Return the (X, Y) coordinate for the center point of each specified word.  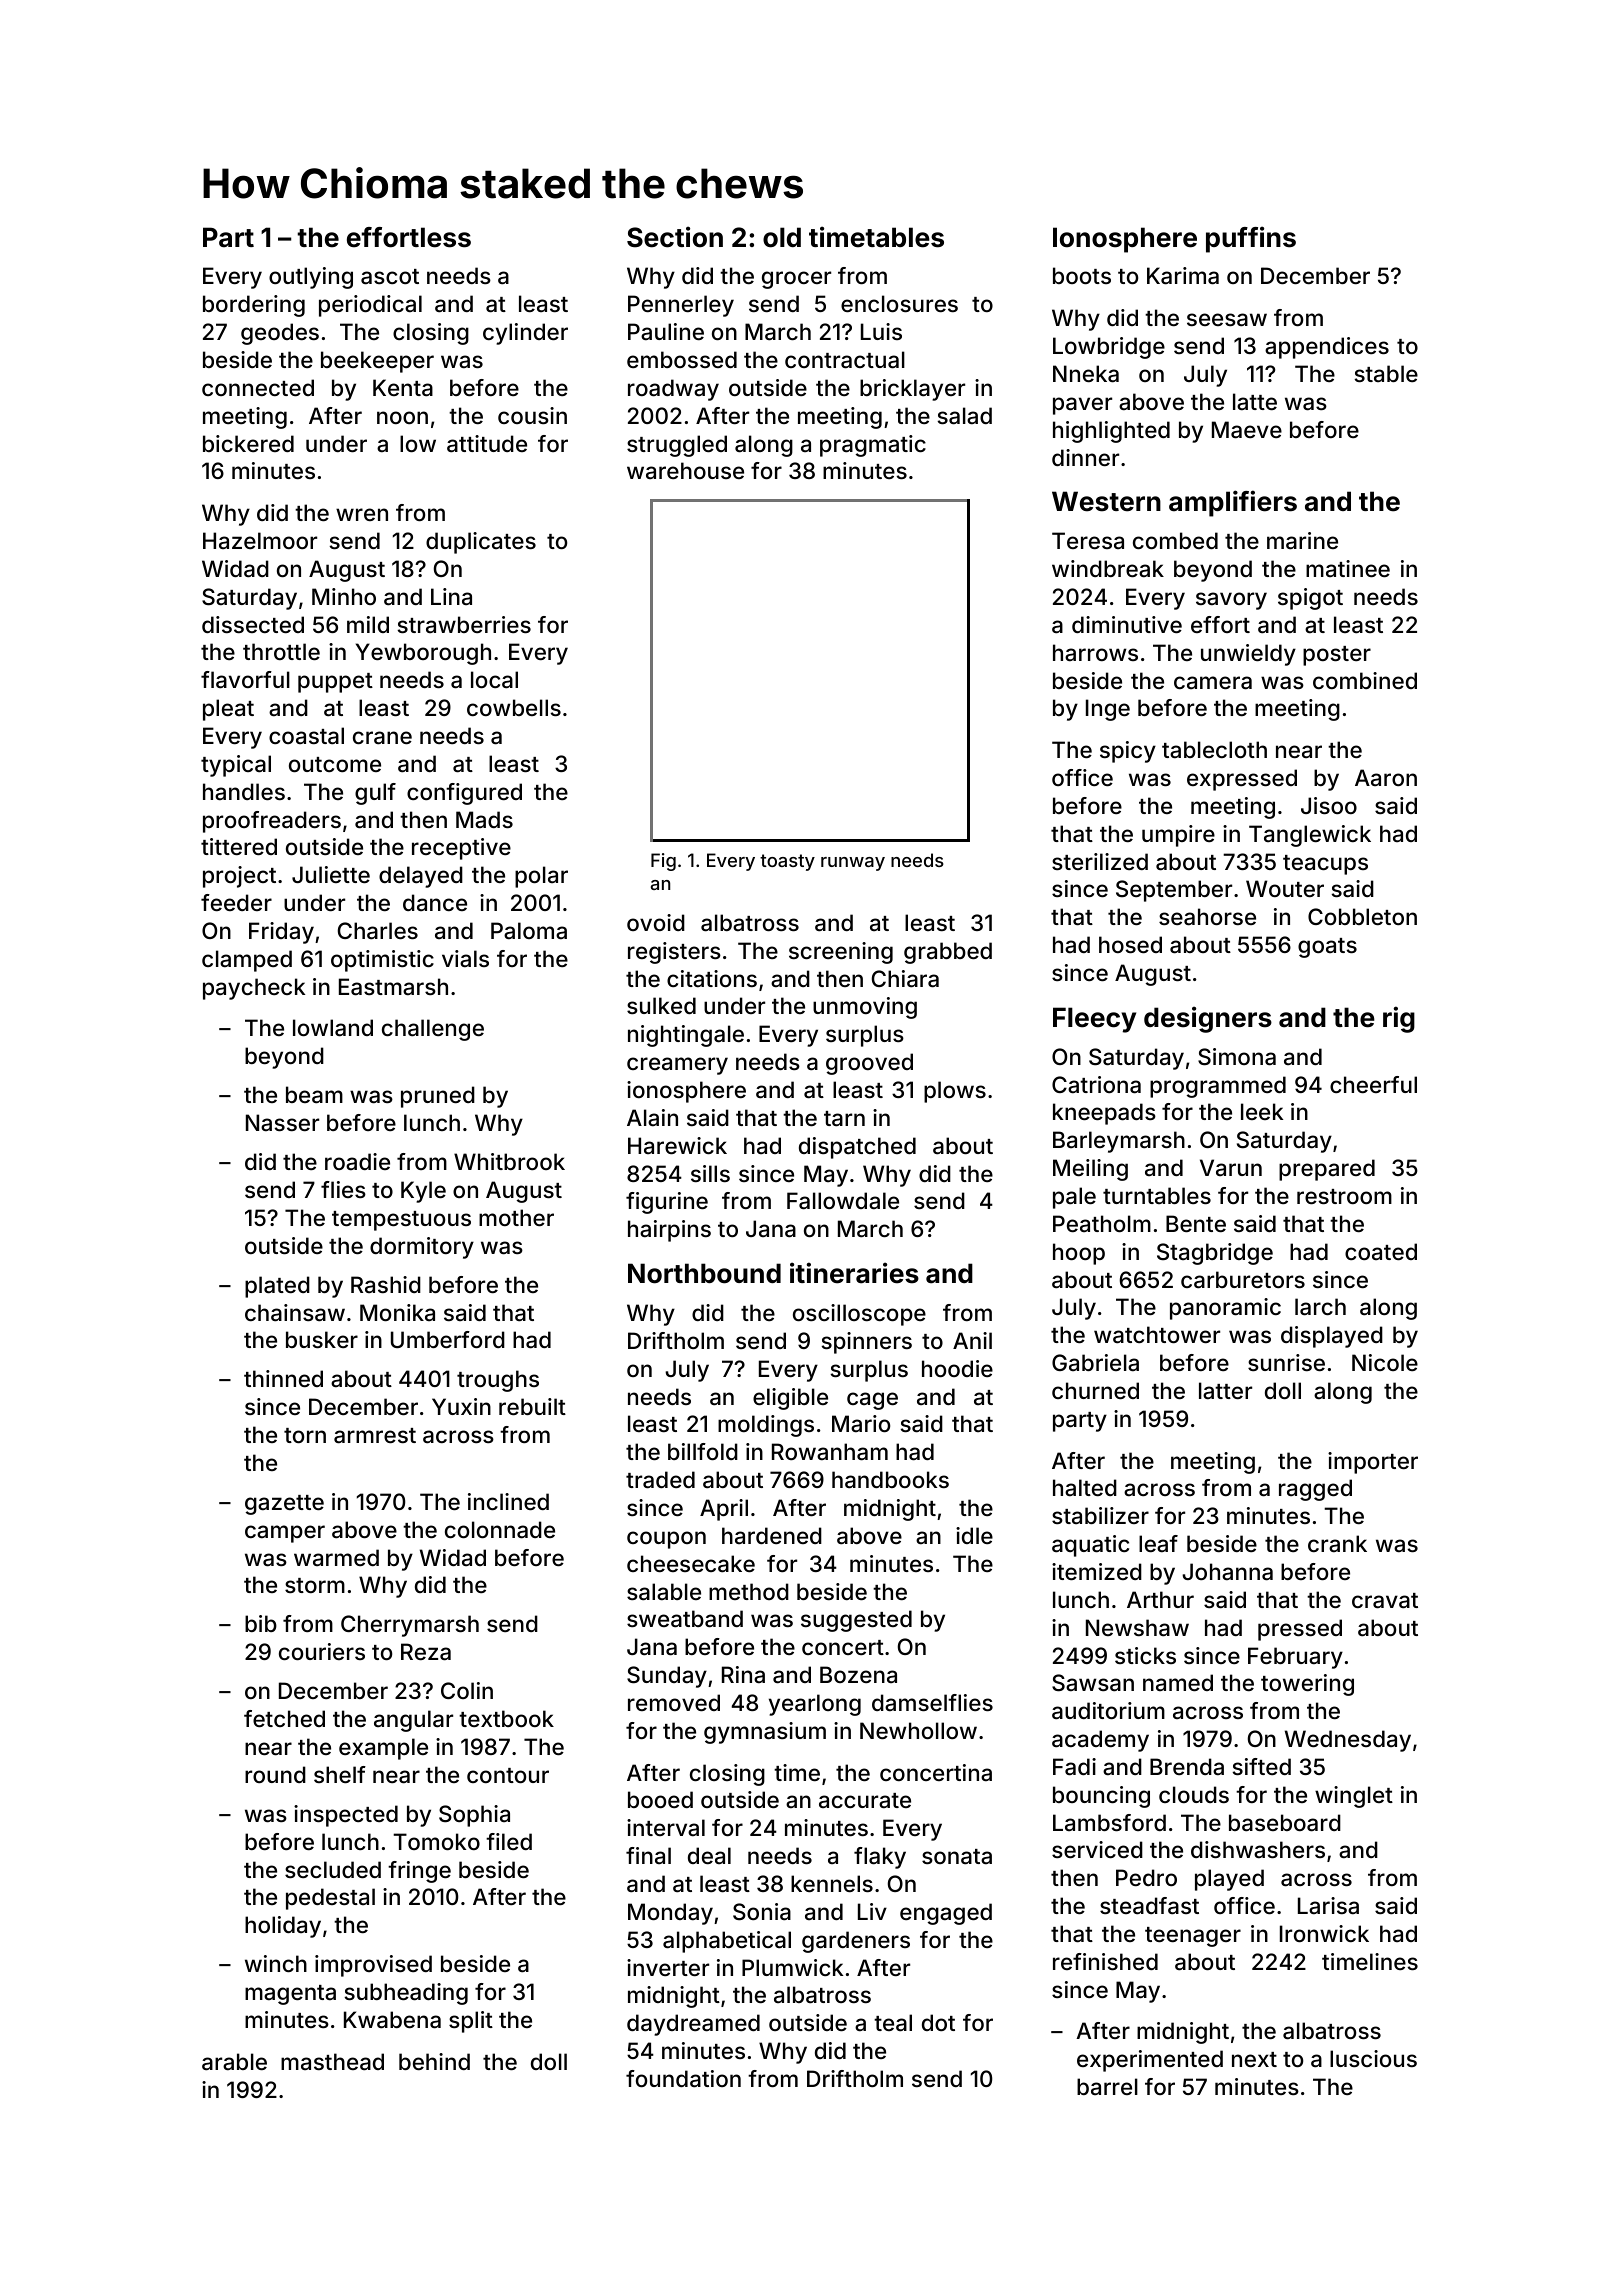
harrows (1095, 653)
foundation (683, 2079)
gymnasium (765, 1733)
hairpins (669, 1231)
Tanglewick (1310, 836)
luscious (1373, 2058)
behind (434, 2061)
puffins (1251, 239)
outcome (335, 764)
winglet (1354, 1797)
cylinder (525, 334)
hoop (1079, 1254)
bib (261, 1623)
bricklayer (912, 390)
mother (516, 1217)
